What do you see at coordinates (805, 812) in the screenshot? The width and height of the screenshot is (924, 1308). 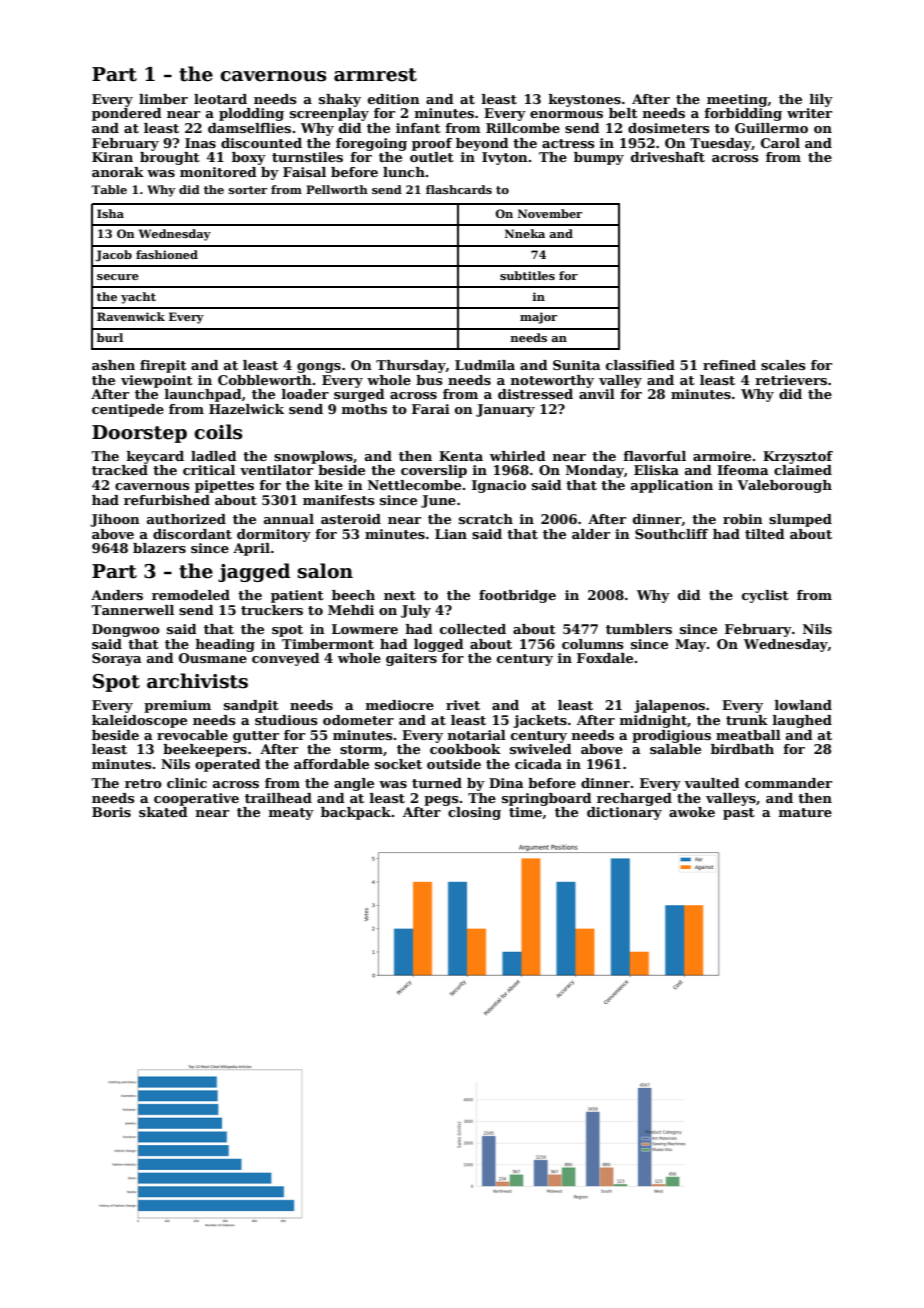 I see `mature` at bounding box center [805, 812].
